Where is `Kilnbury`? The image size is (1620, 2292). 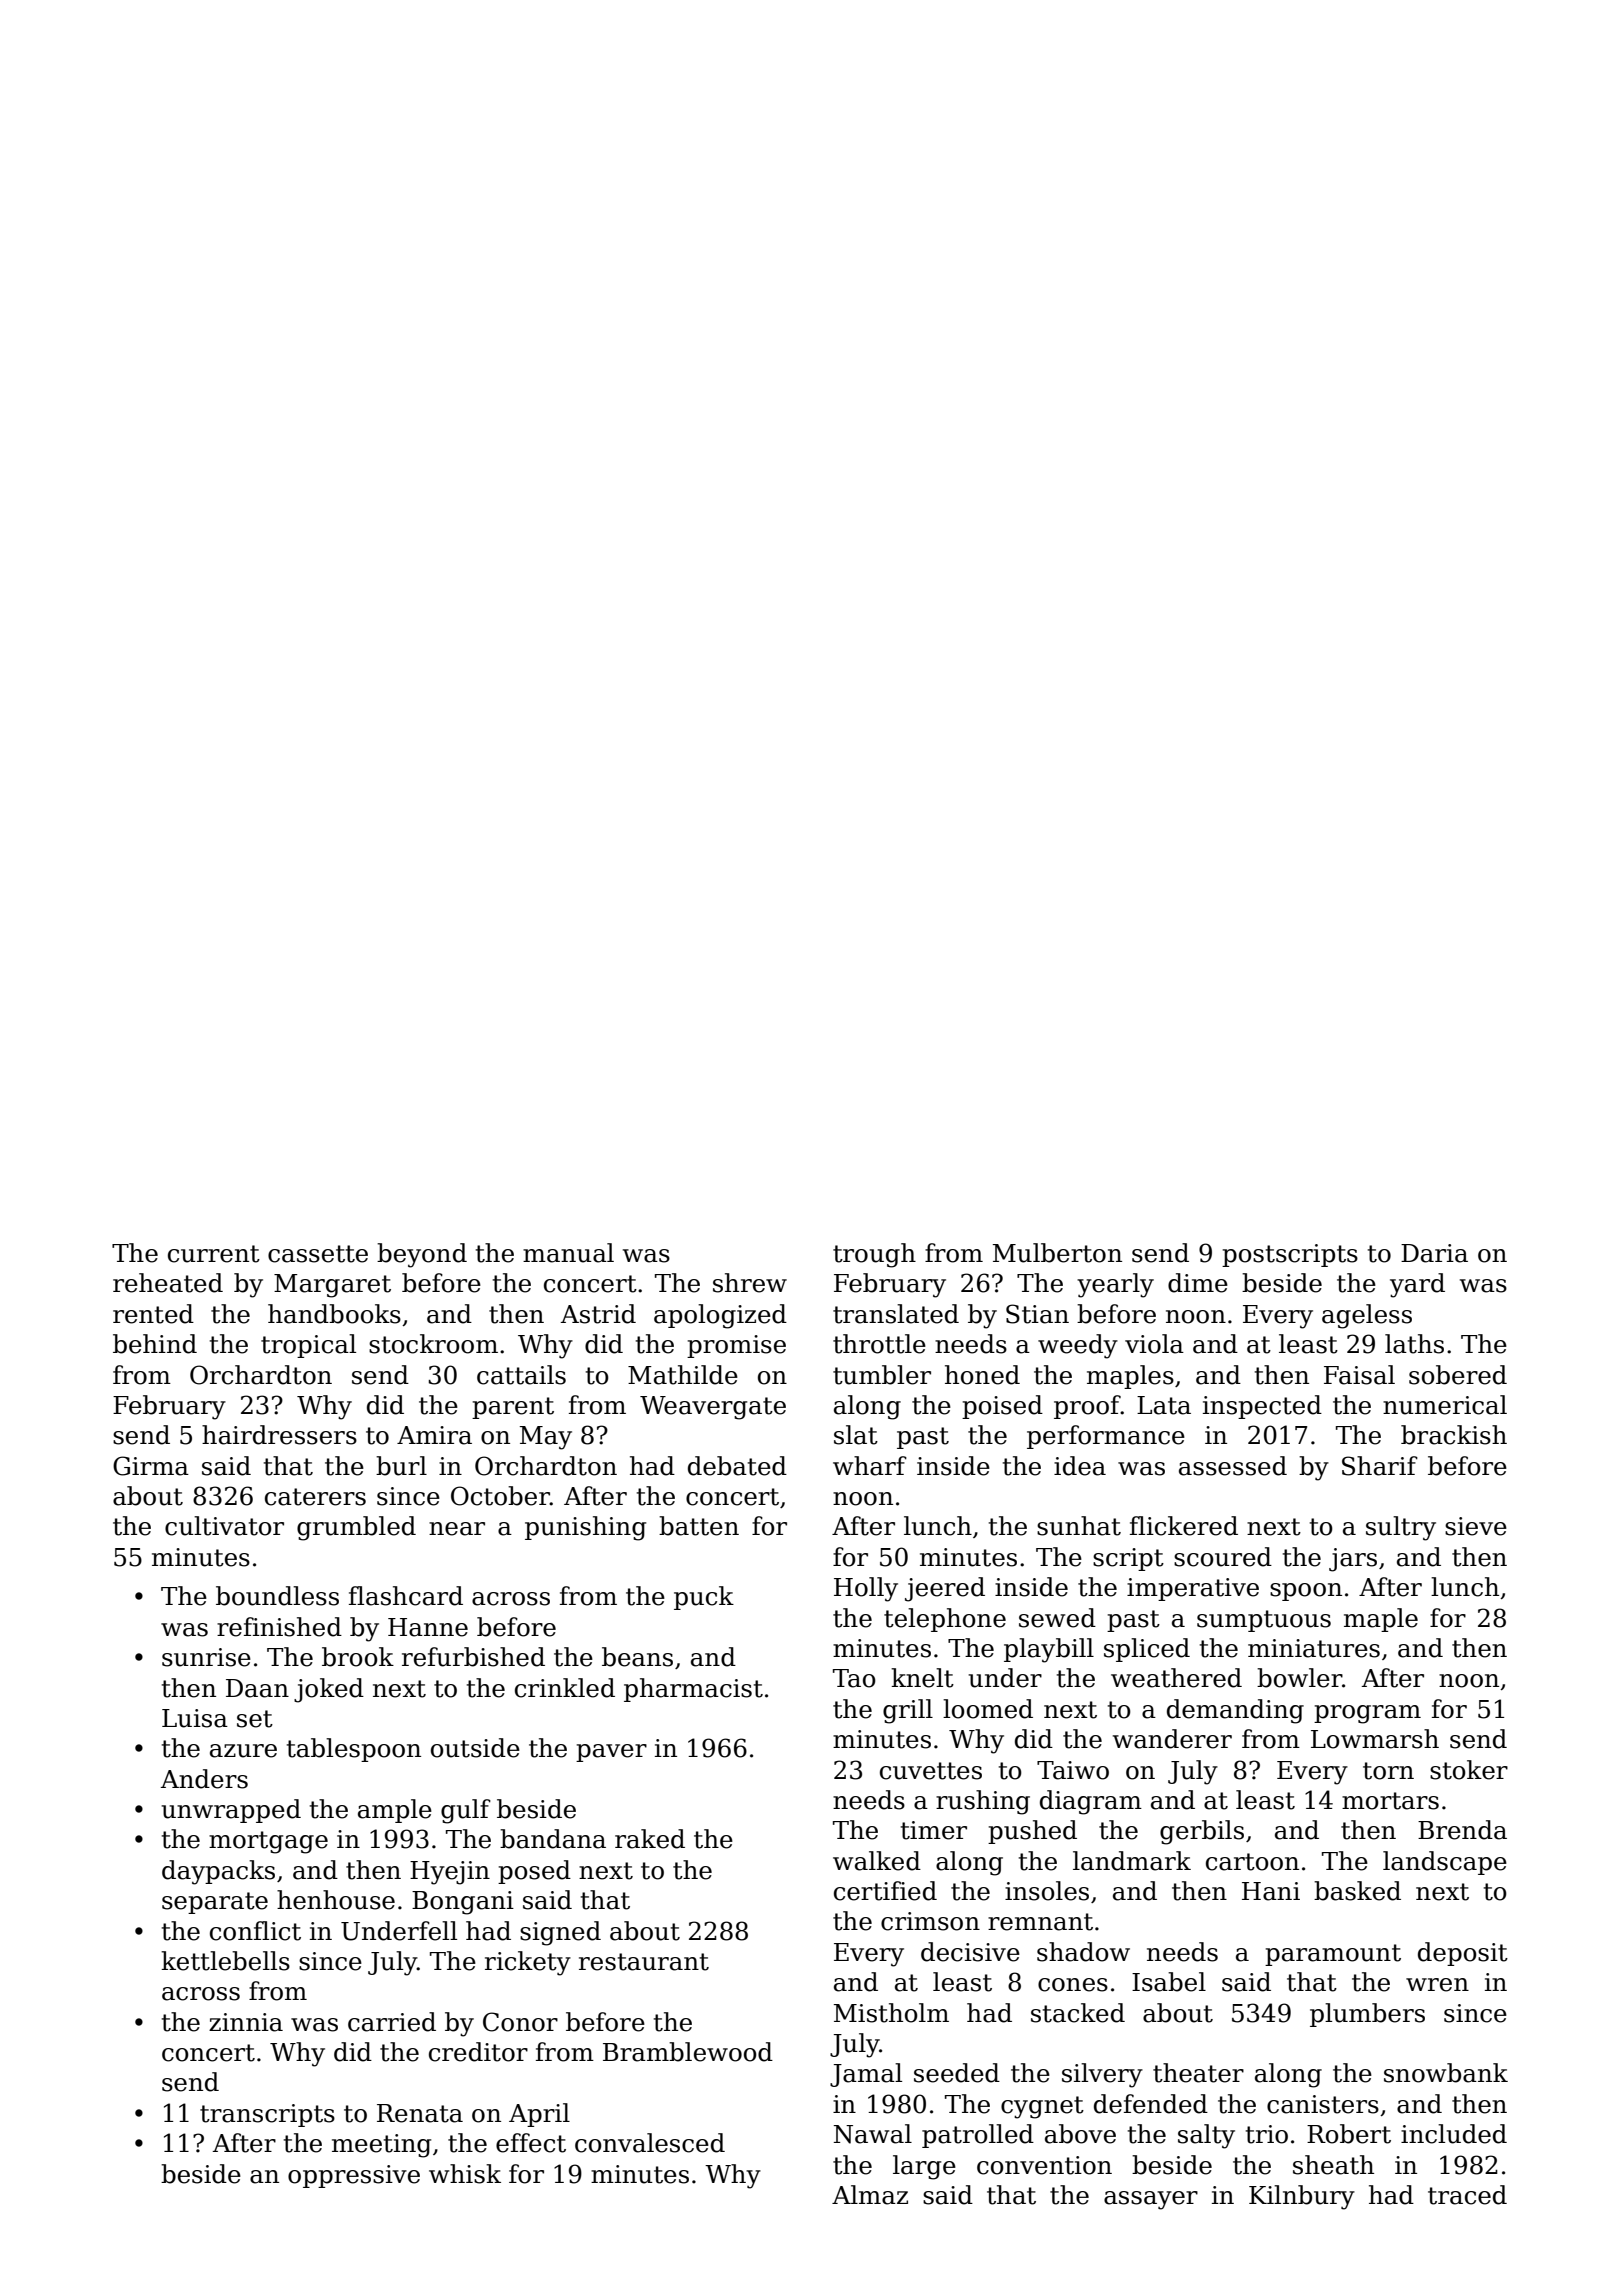
Kilnbury is located at coordinates (1302, 2197).
